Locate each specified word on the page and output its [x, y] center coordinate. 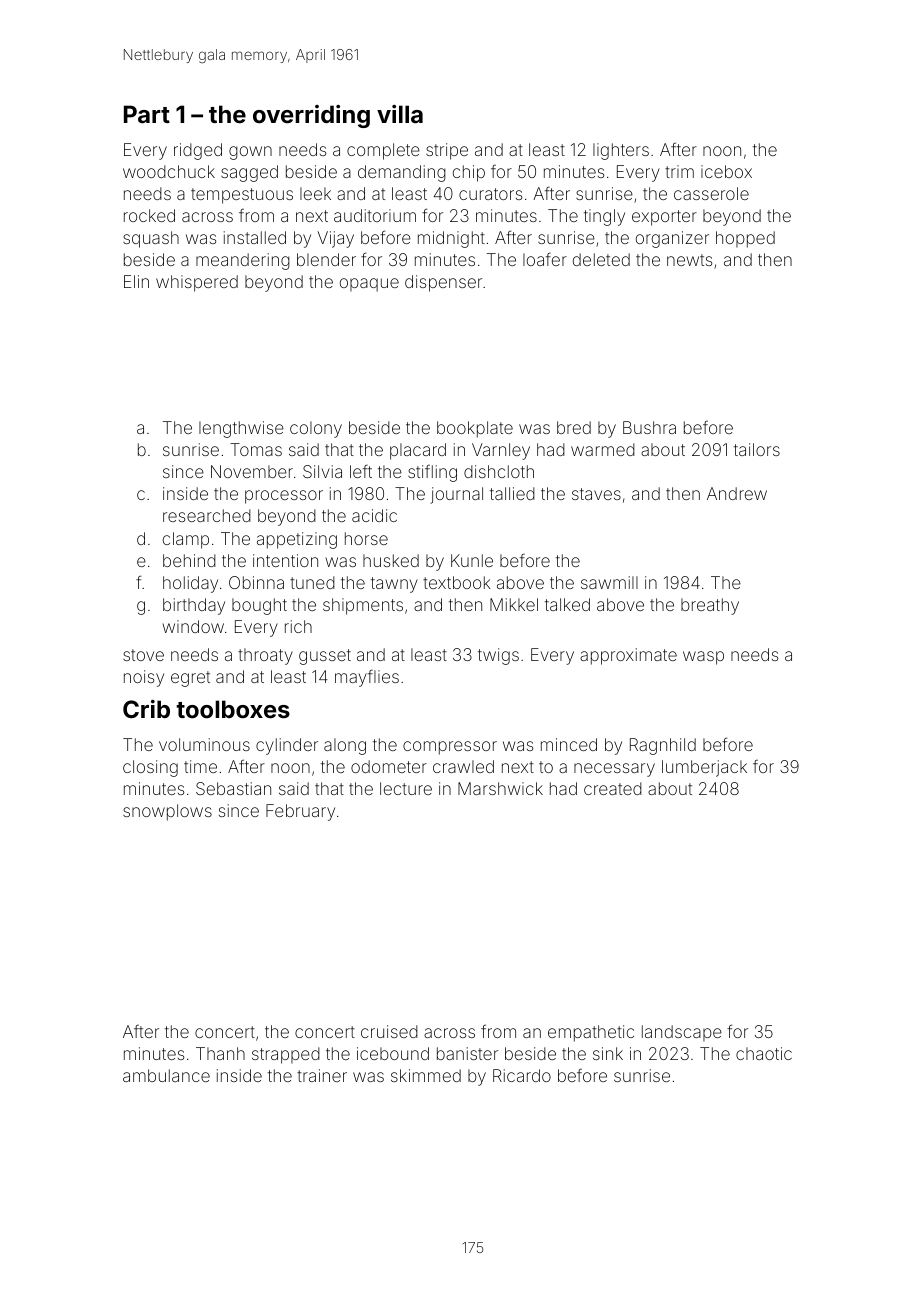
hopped [745, 239]
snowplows [167, 812]
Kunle [472, 560]
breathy [710, 606]
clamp [186, 540]
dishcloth [499, 471]
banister [467, 1053]
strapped [286, 1055]
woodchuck [169, 171]
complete [383, 151]
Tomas [256, 449]
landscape [682, 1033]
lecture [406, 788]
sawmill [609, 582]
